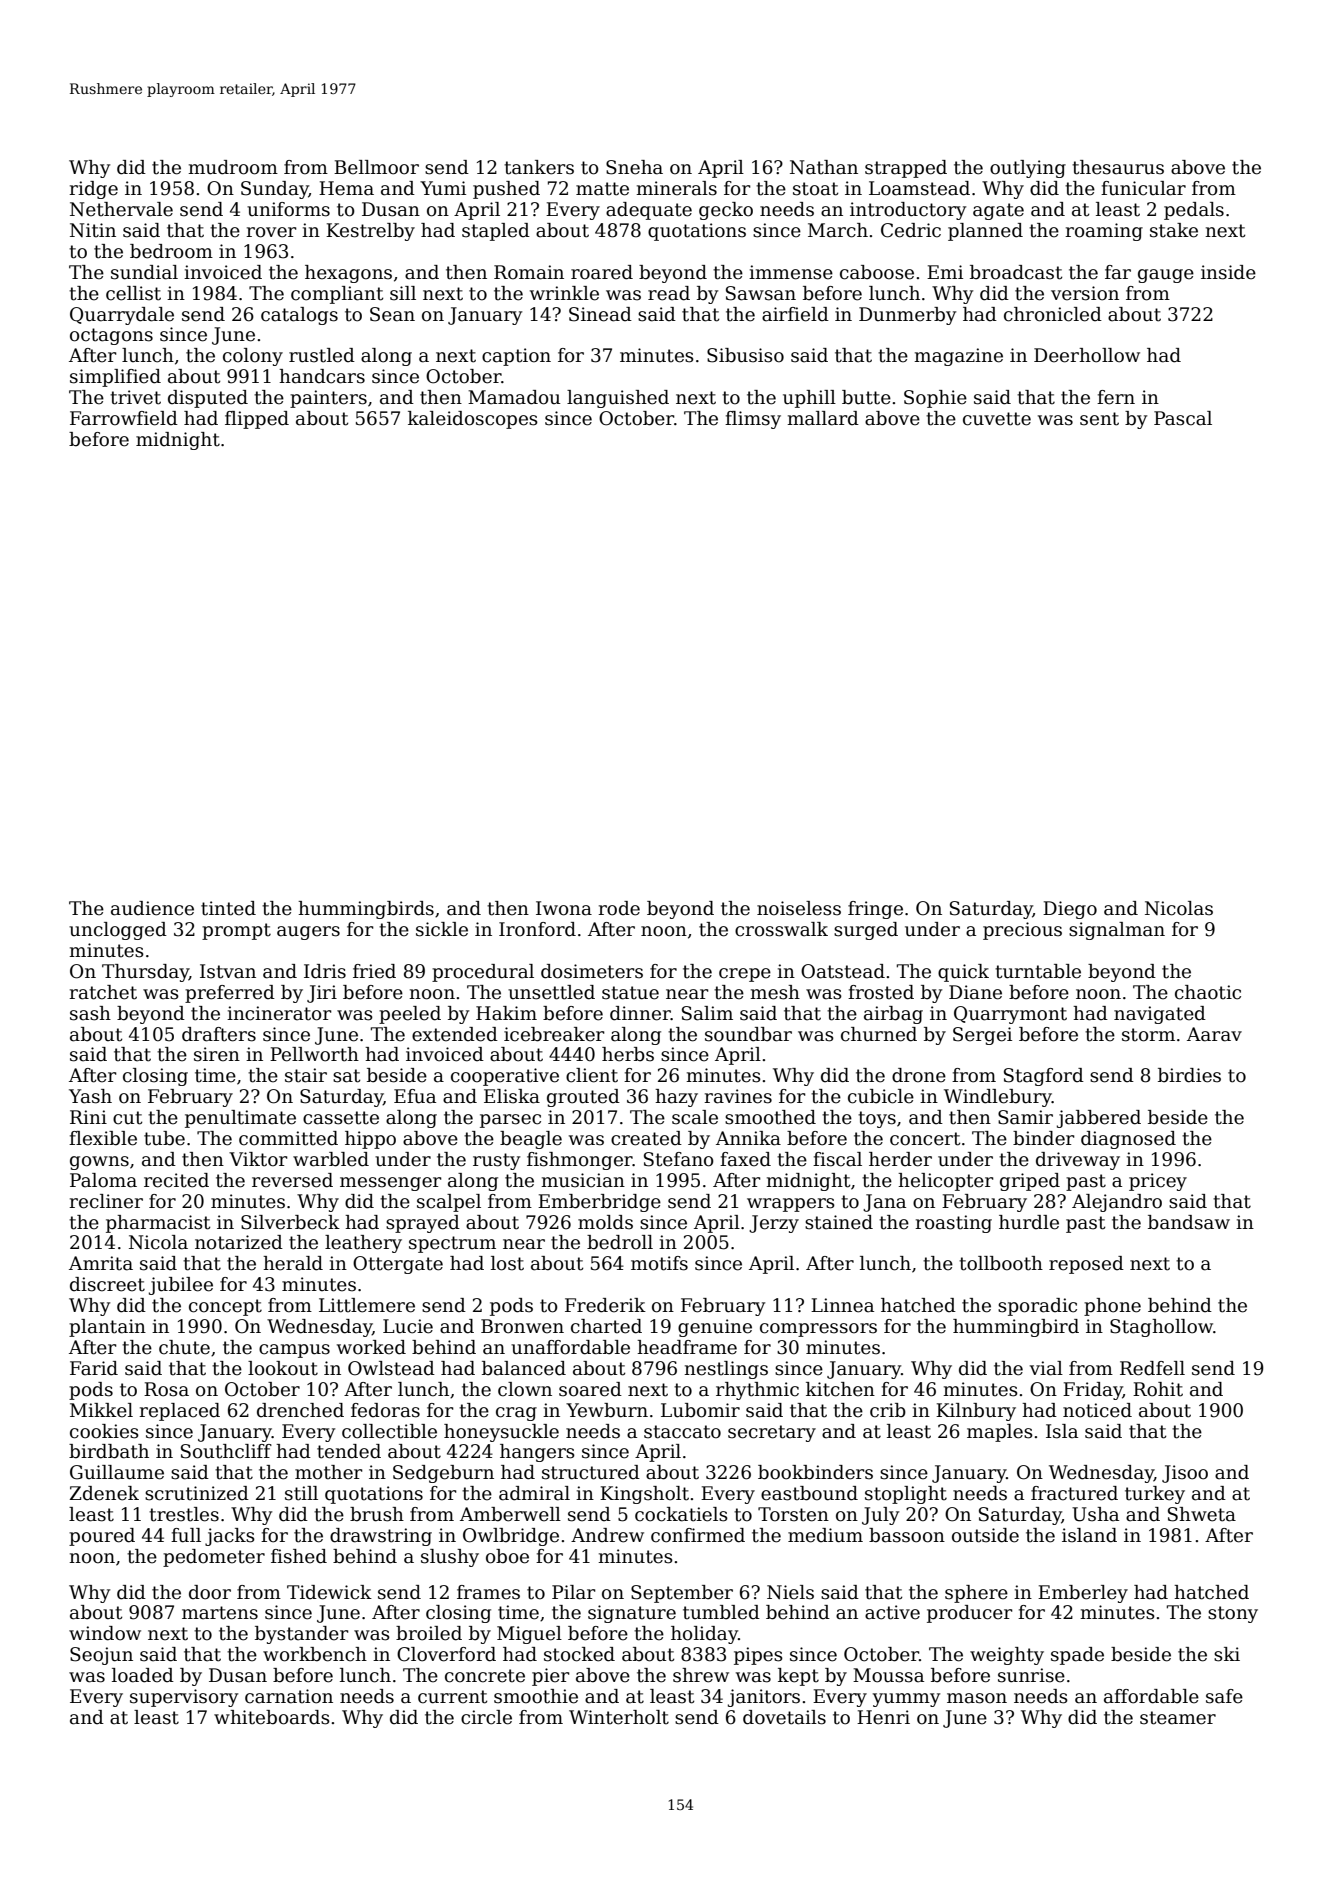 Image resolution: width=1334 pixels, height=1887 pixels. I want to click on March, so click(838, 230).
